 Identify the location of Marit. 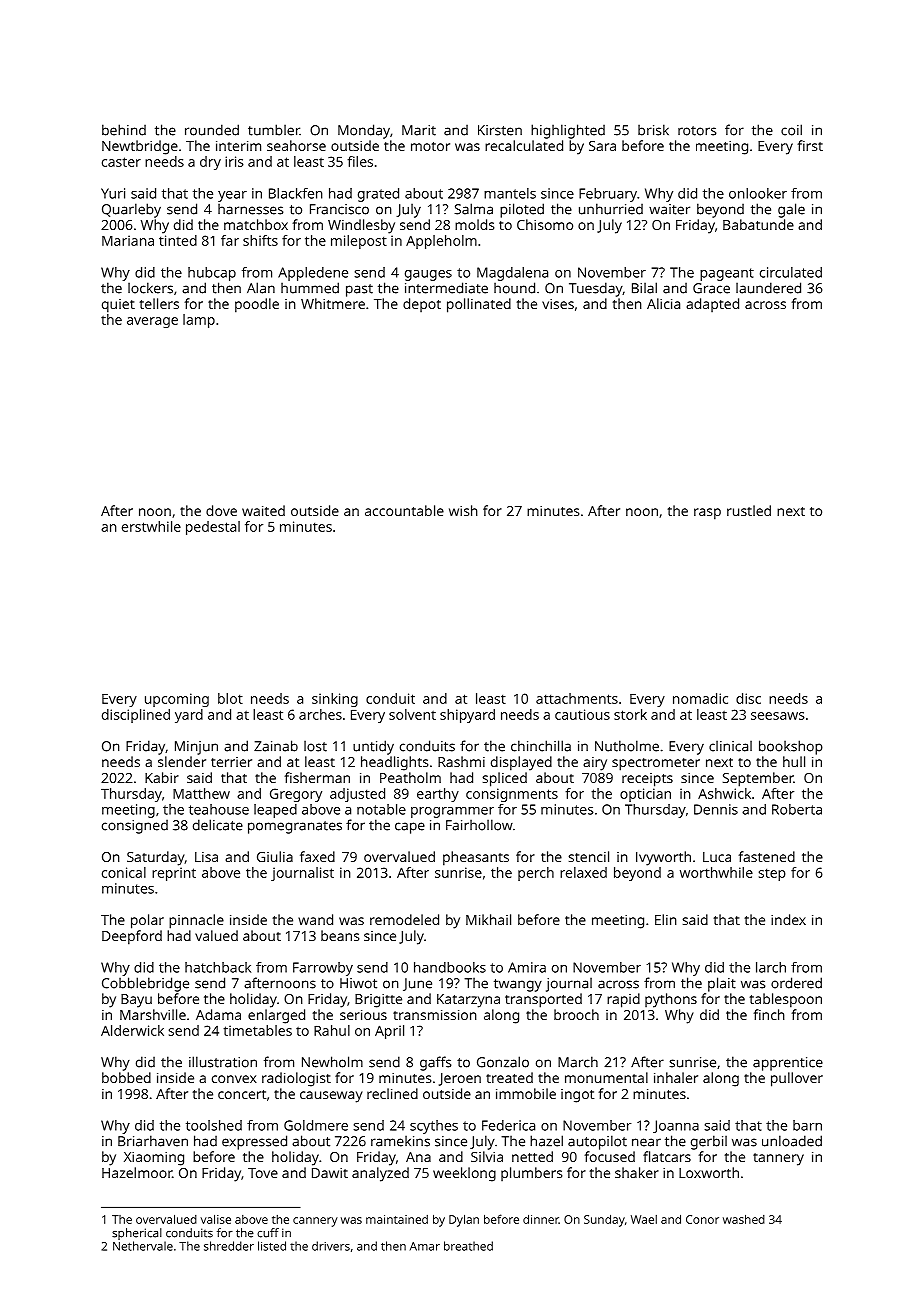
(419, 130).
